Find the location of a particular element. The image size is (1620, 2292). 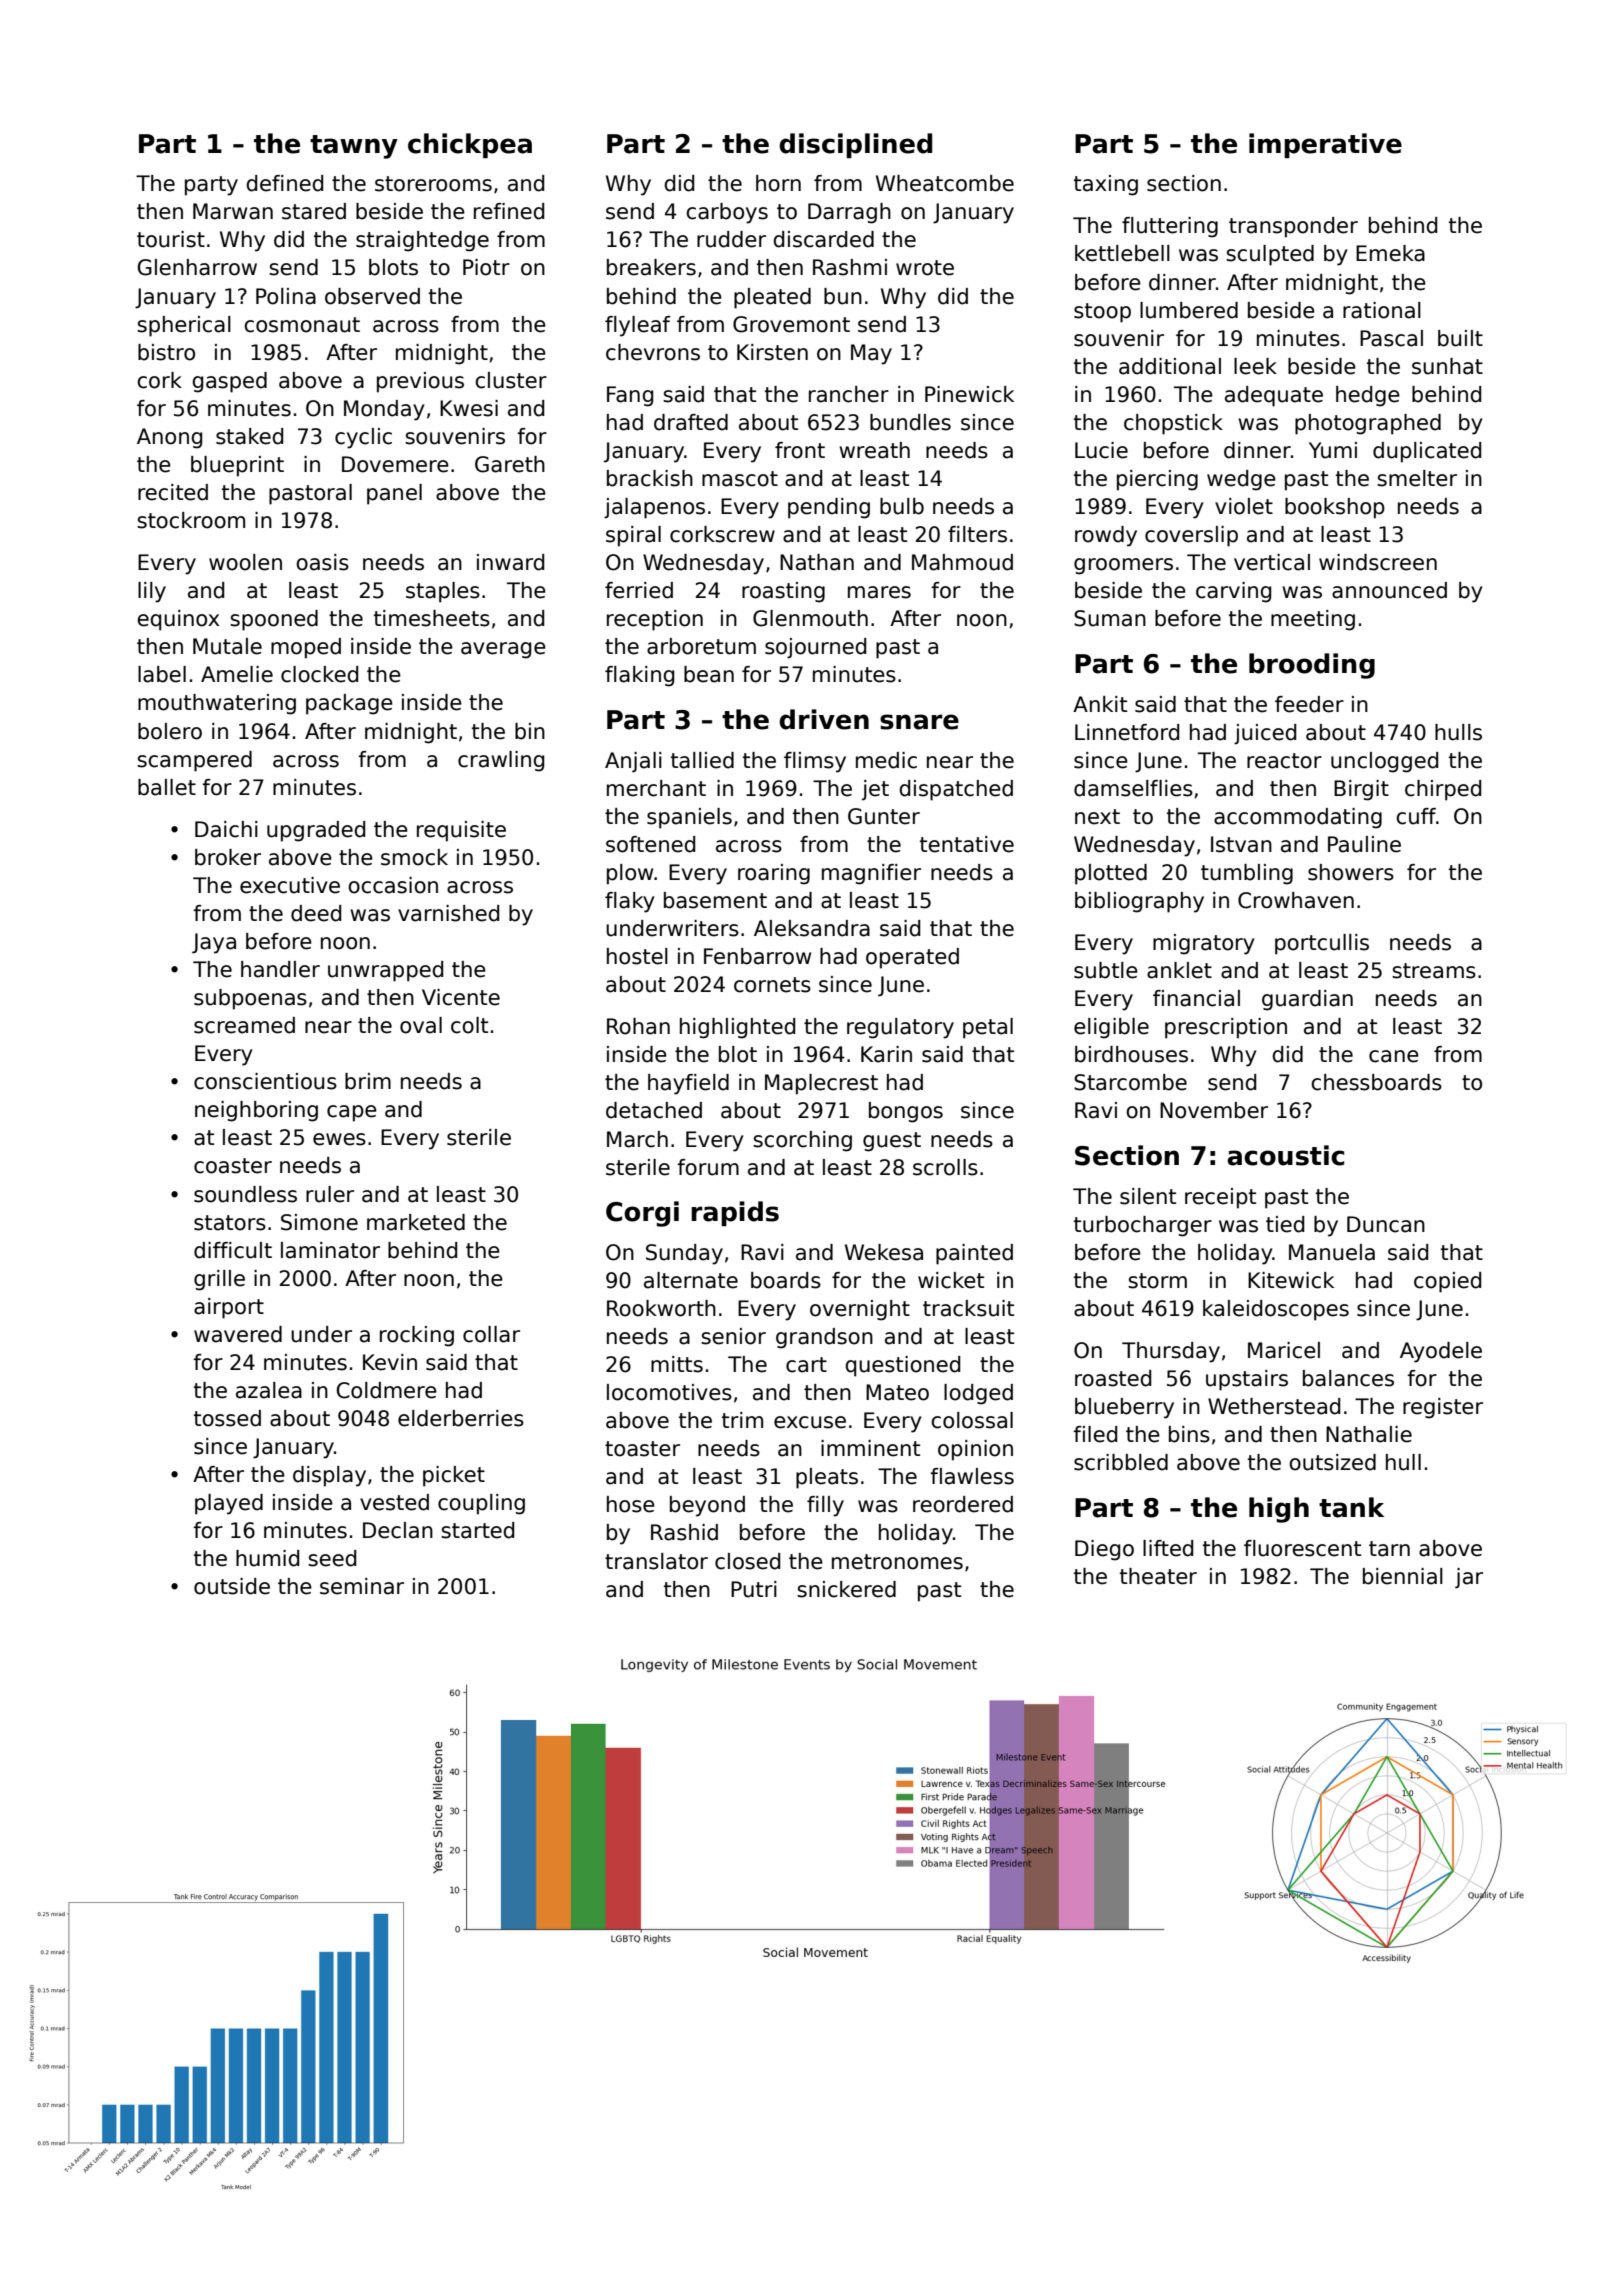

Wheatcombe is located at coordinates (945, 183).
